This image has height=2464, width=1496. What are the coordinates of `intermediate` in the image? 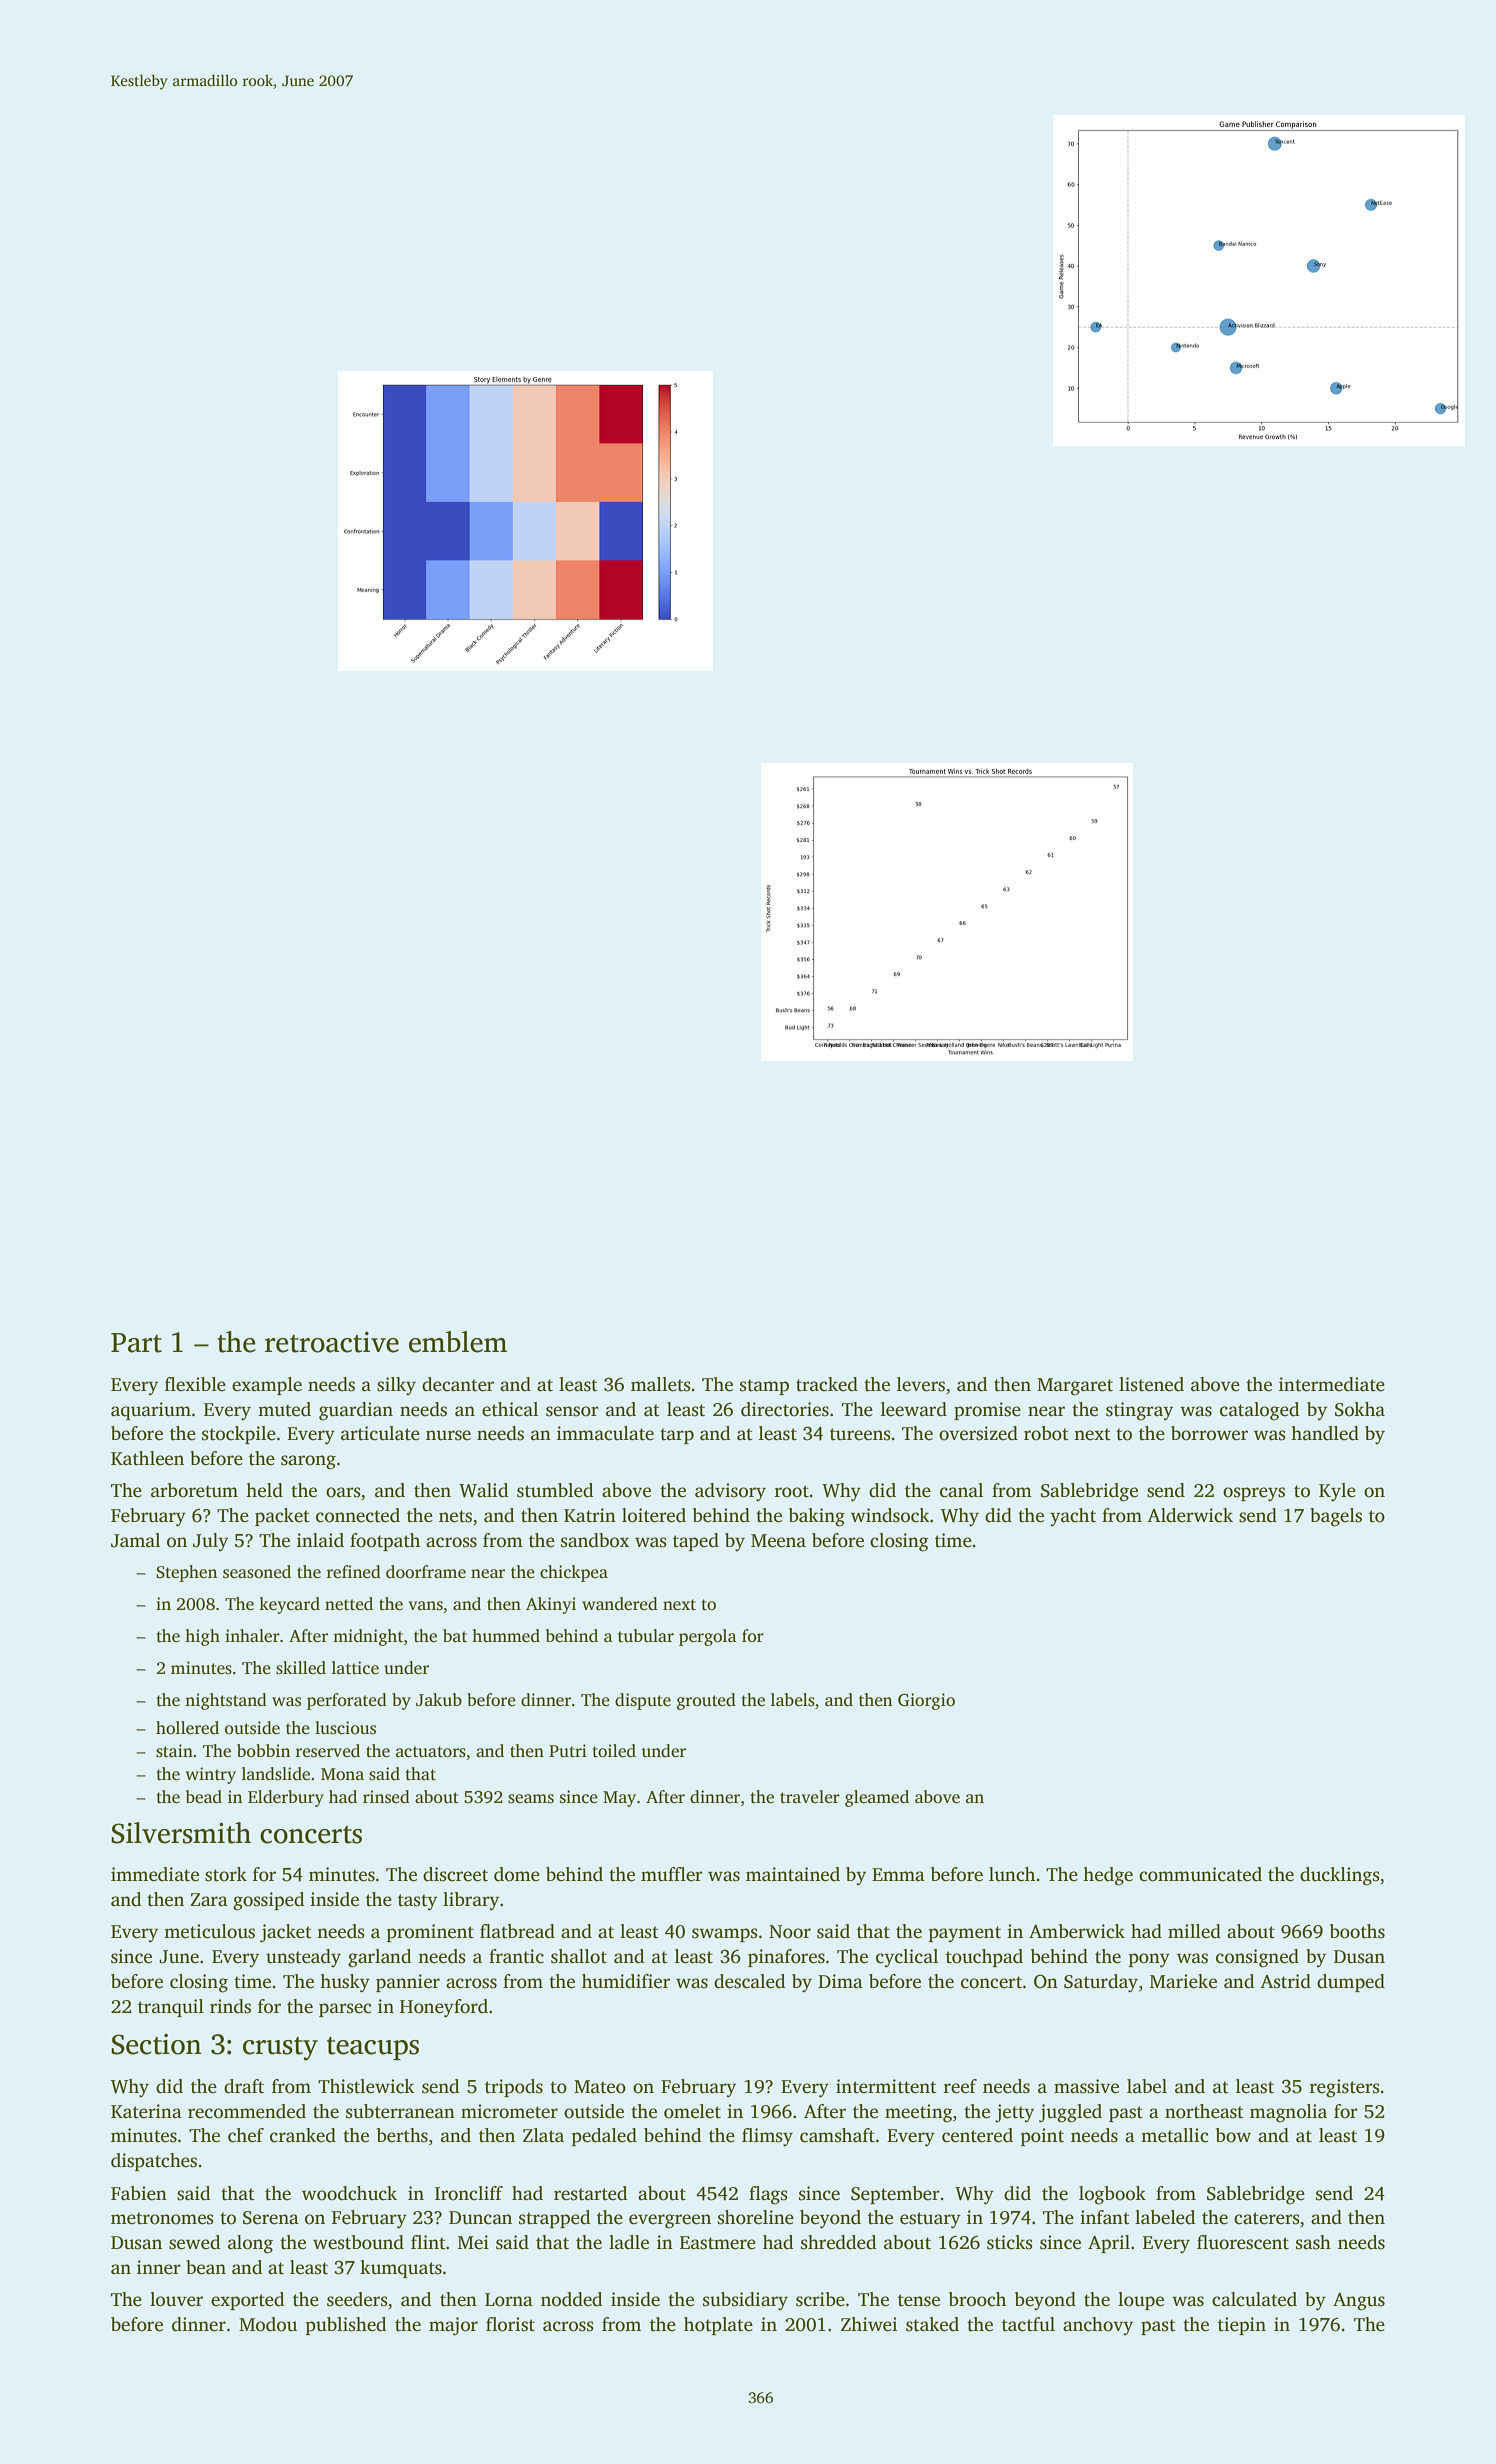 It's located at (1332, 1384).
